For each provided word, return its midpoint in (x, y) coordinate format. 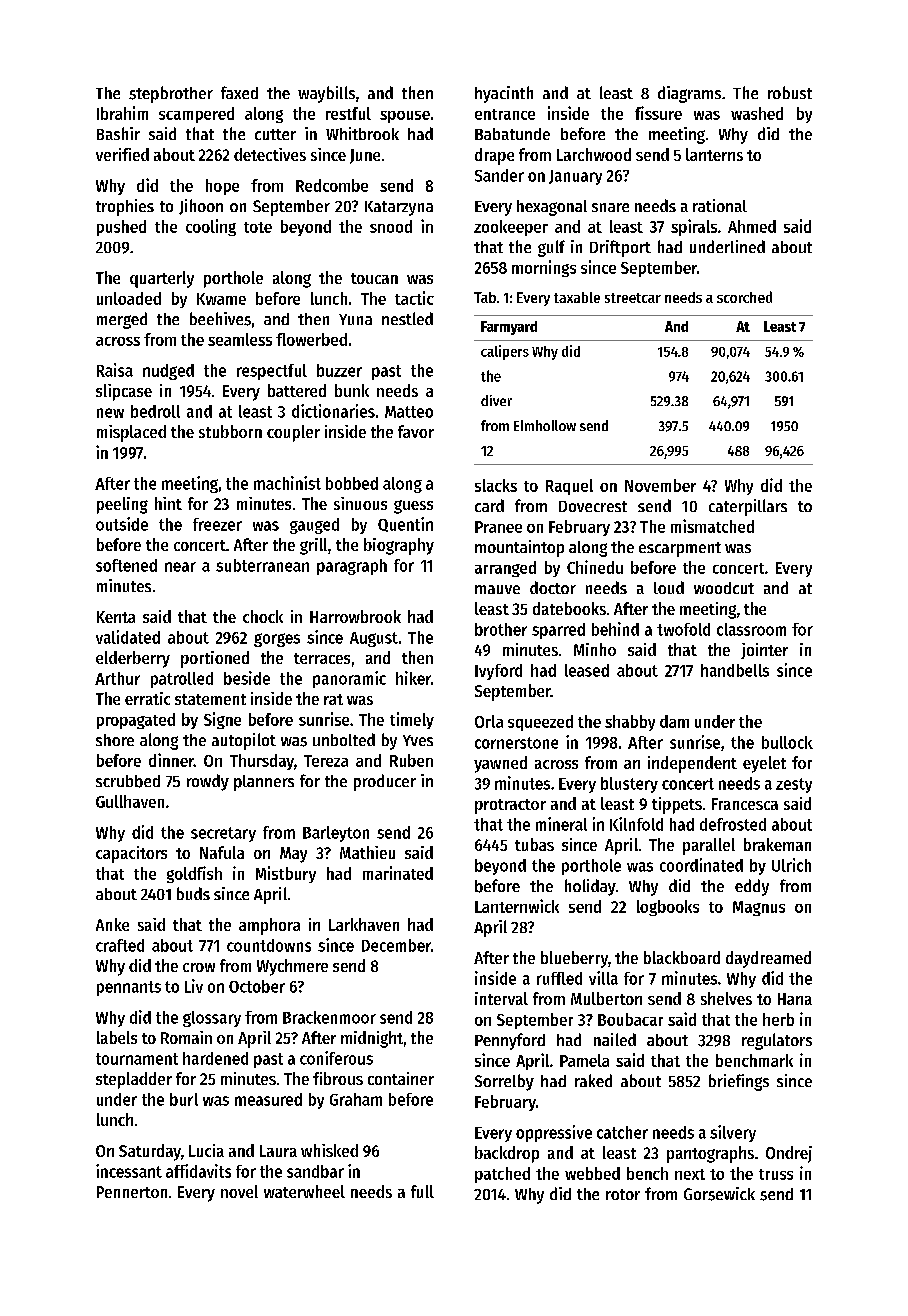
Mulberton (606, 998)
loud (669, 587)
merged (122, 320)
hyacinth (504, 94)
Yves (418, 740)
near (180, 567)
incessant (129, 1171)
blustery (629, 785)
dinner (171, 760)
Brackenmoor (329, 1017)
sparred (558, 631)
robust (790, 92)
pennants (129, 988)
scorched (744, 297)
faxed (239, 92)
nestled (407, 318)
